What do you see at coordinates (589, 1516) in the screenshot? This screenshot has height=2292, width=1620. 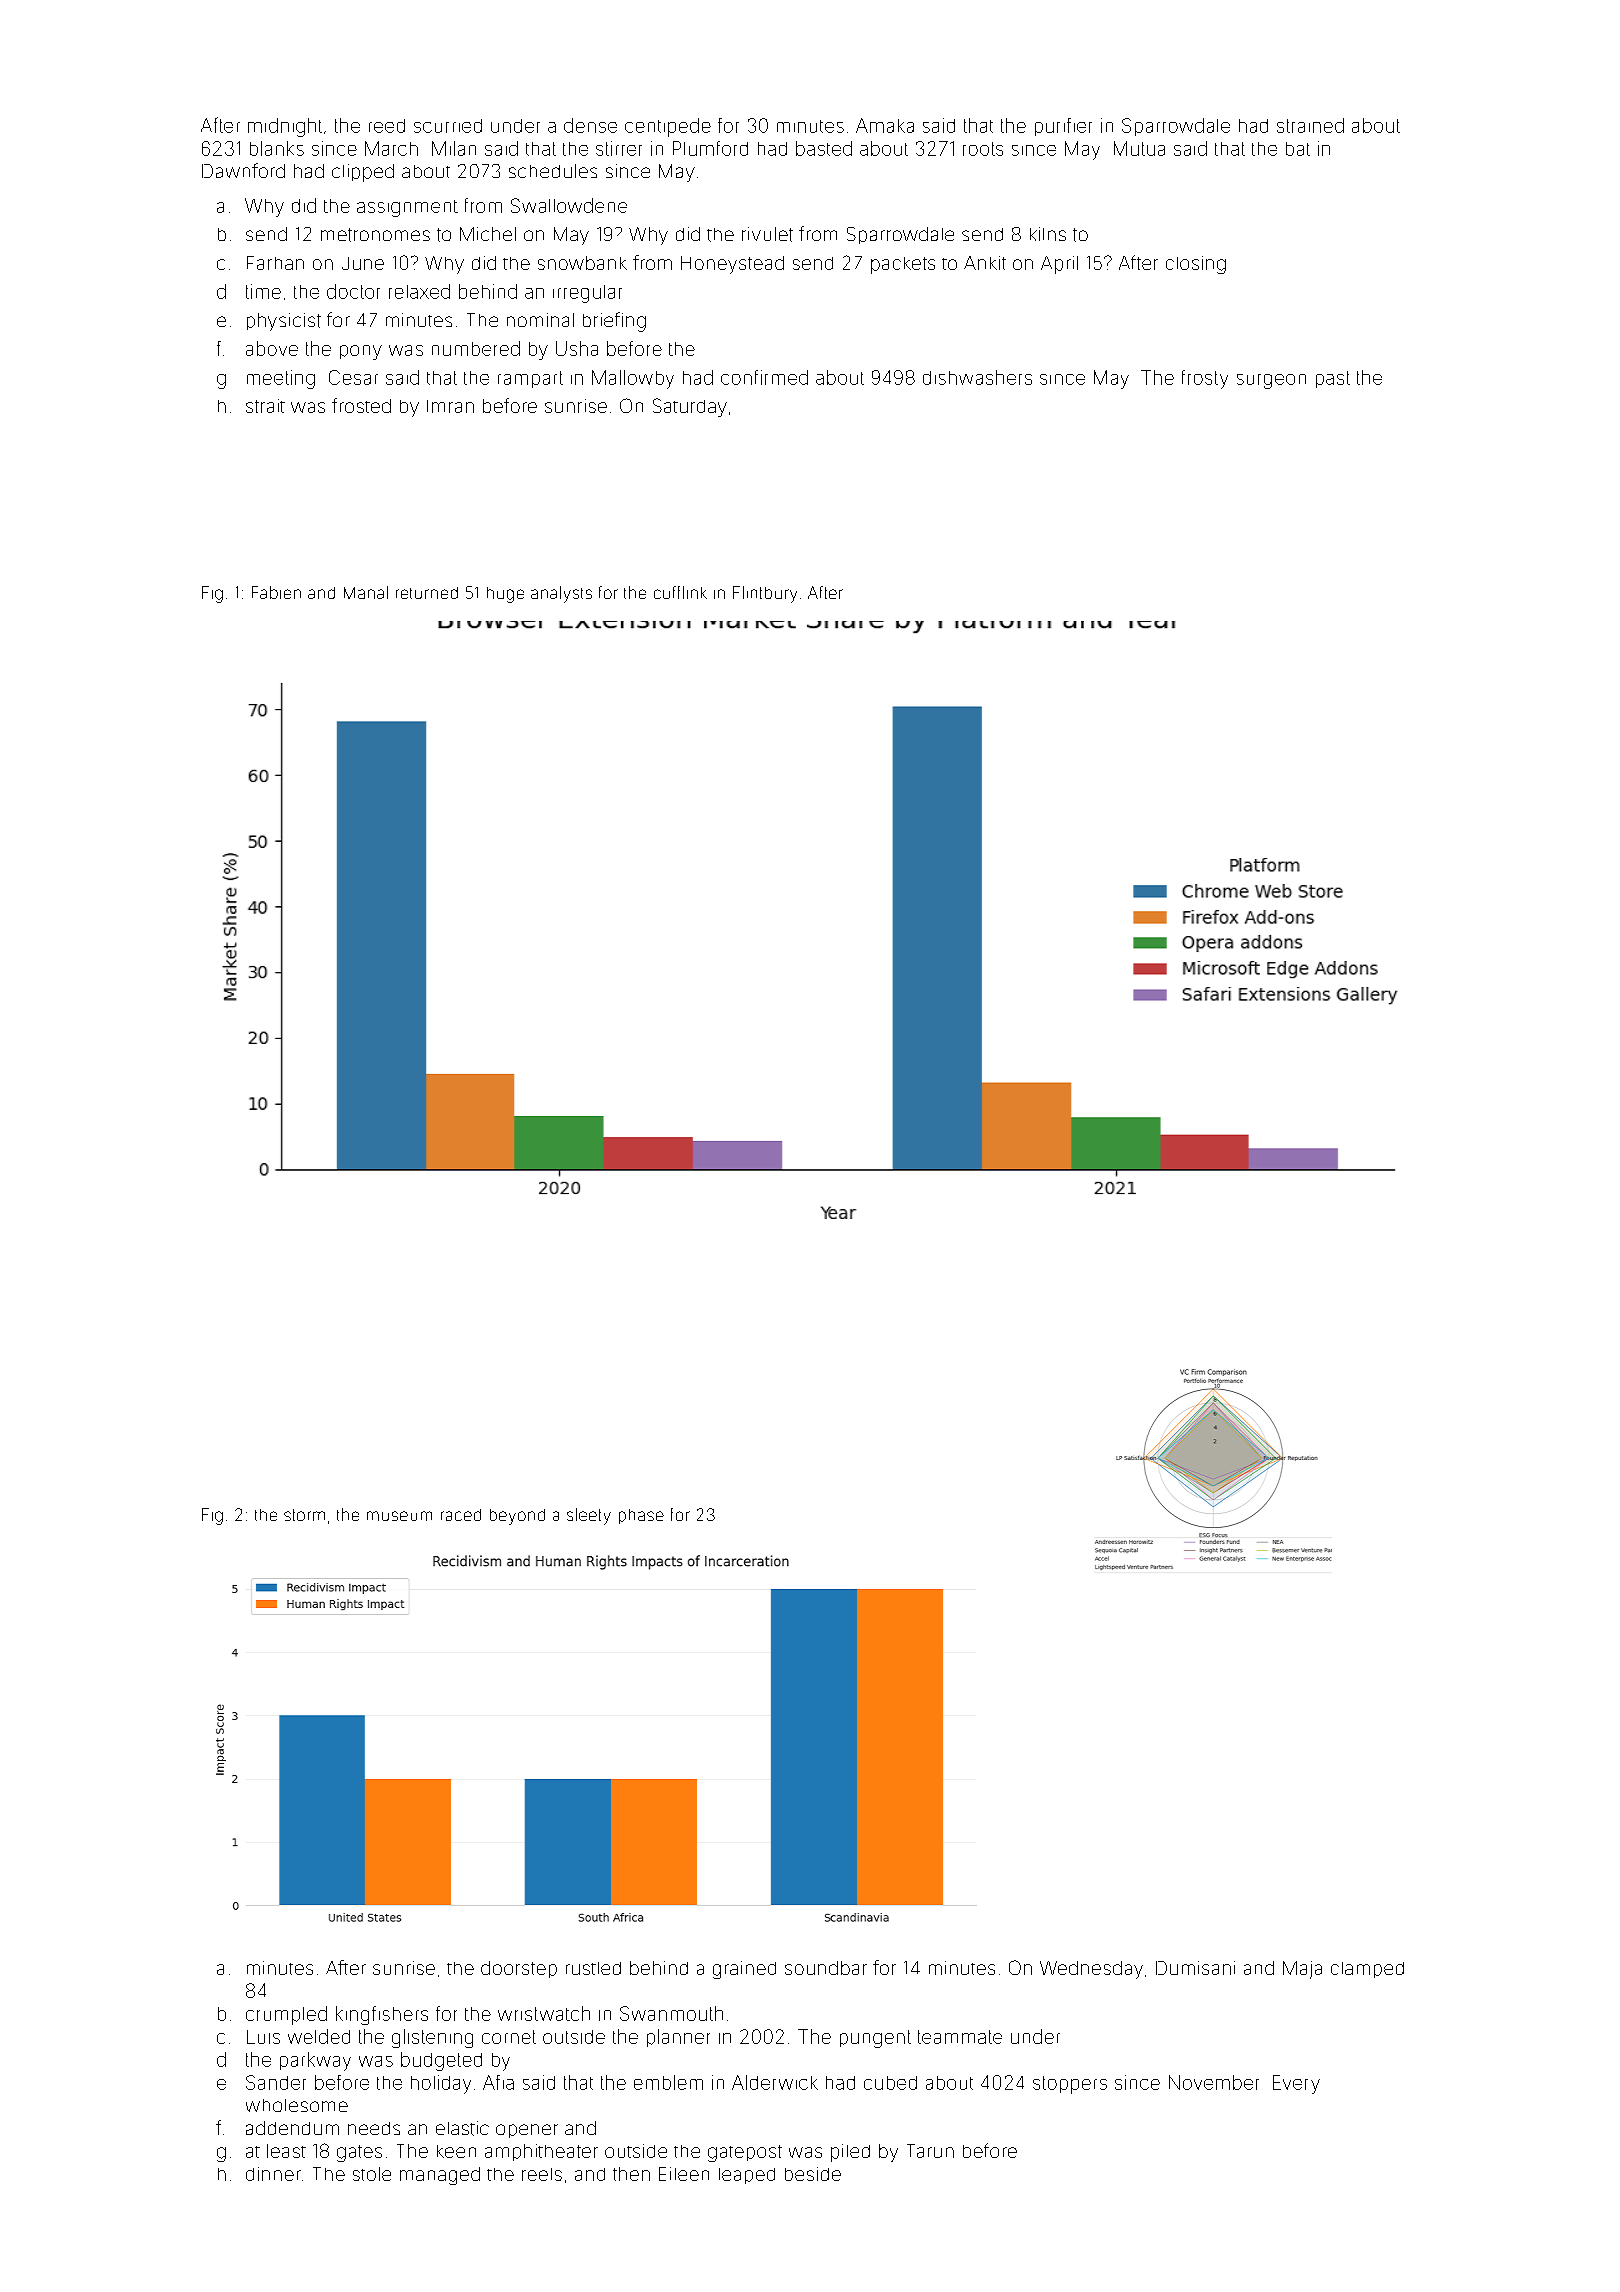 I see `sleety` at bounding box center [589, 1516].
